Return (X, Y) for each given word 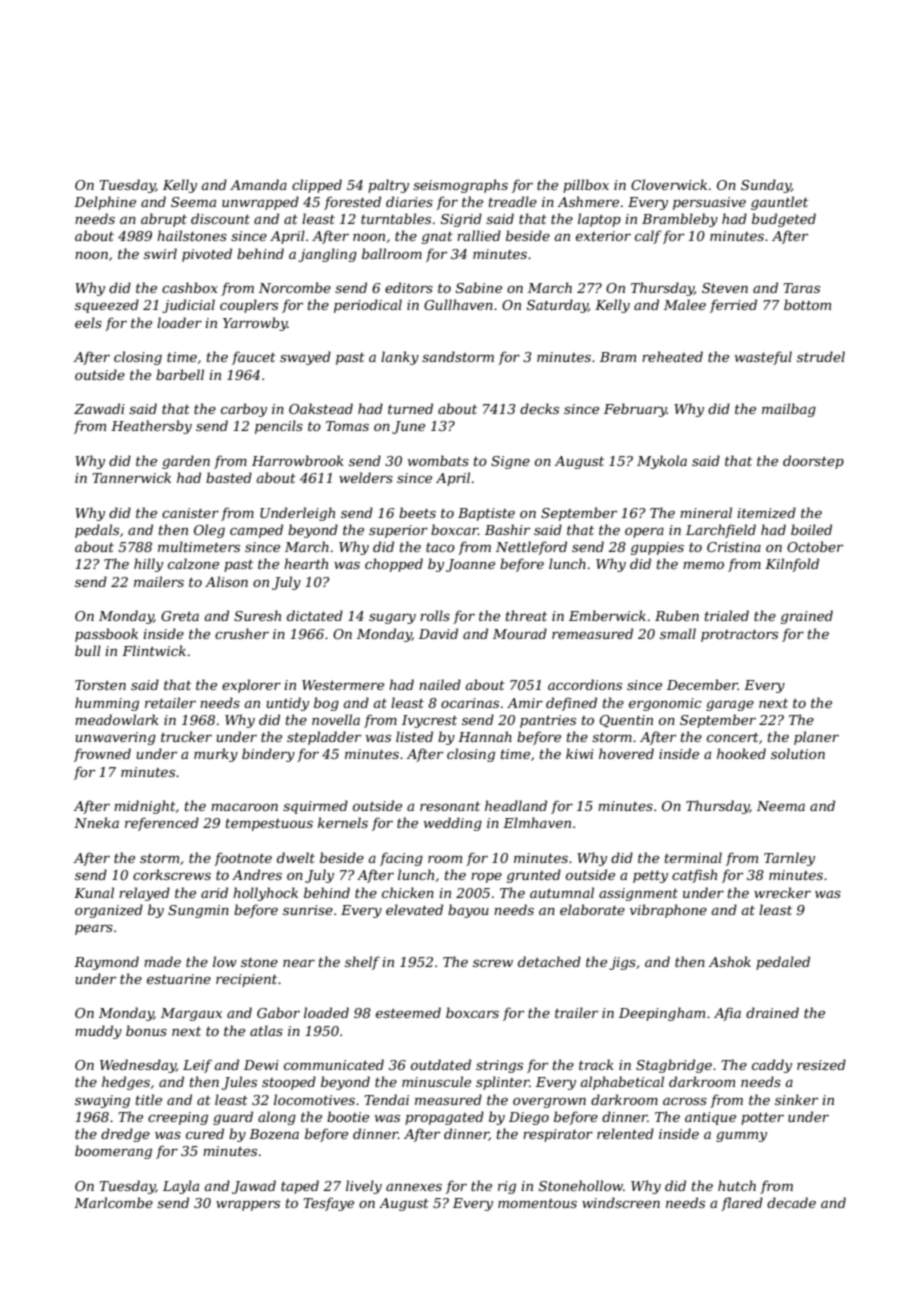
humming (107, 704)
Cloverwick (669, 184)
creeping (178, 1118)
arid (214, 892)
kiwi (580, 753)
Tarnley (789, 859)
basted (229, 477)
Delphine (105, 203)
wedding (453, 824)
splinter (502, 1083)
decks (539, 408)
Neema (781, 806)
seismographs (460, 186)
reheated (672, 356)
